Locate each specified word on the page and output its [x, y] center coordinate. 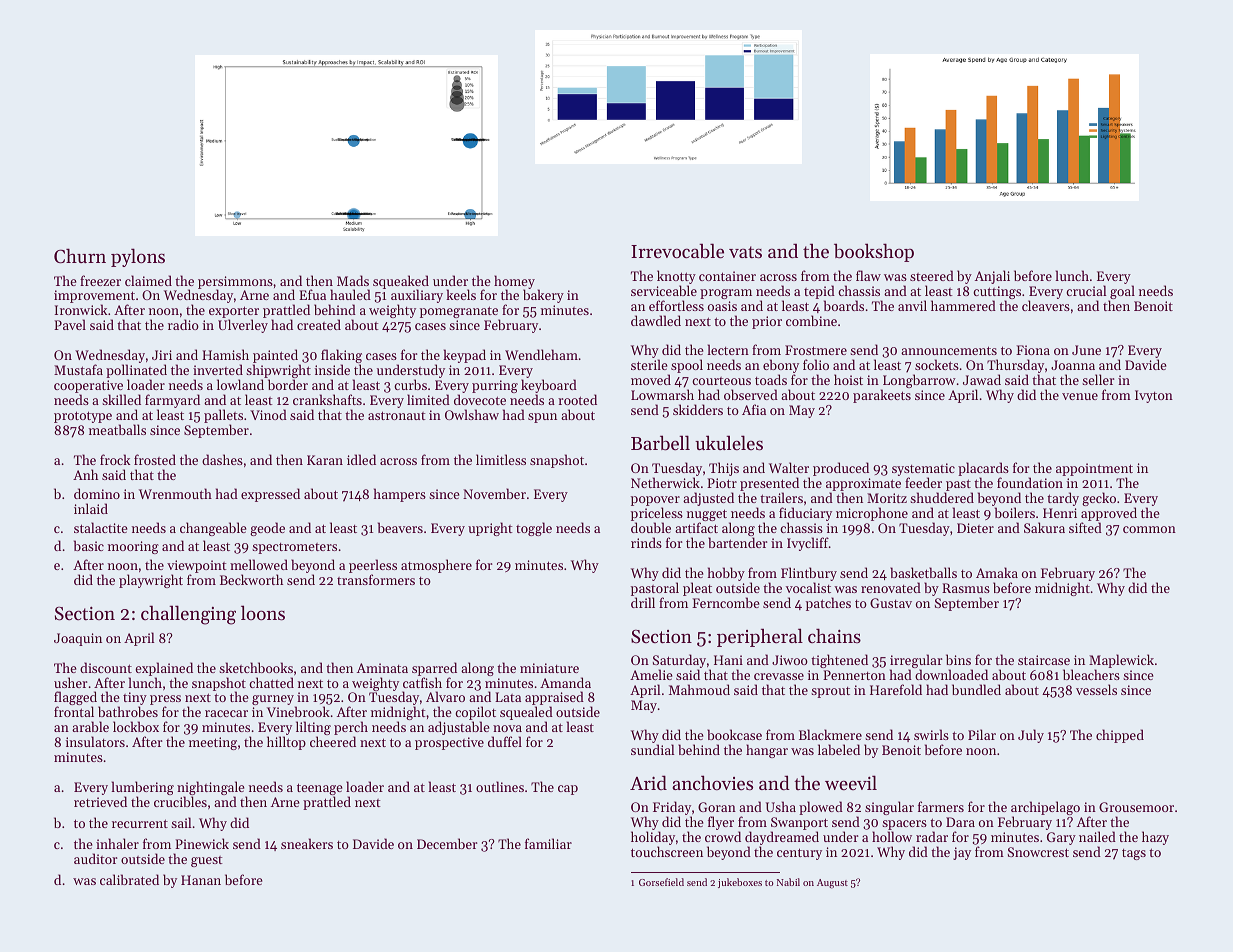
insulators [95, 741]
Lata [508, 697]
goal [1122, 292]
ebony [781, 367]
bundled [976, 689]
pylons [138, 257]
